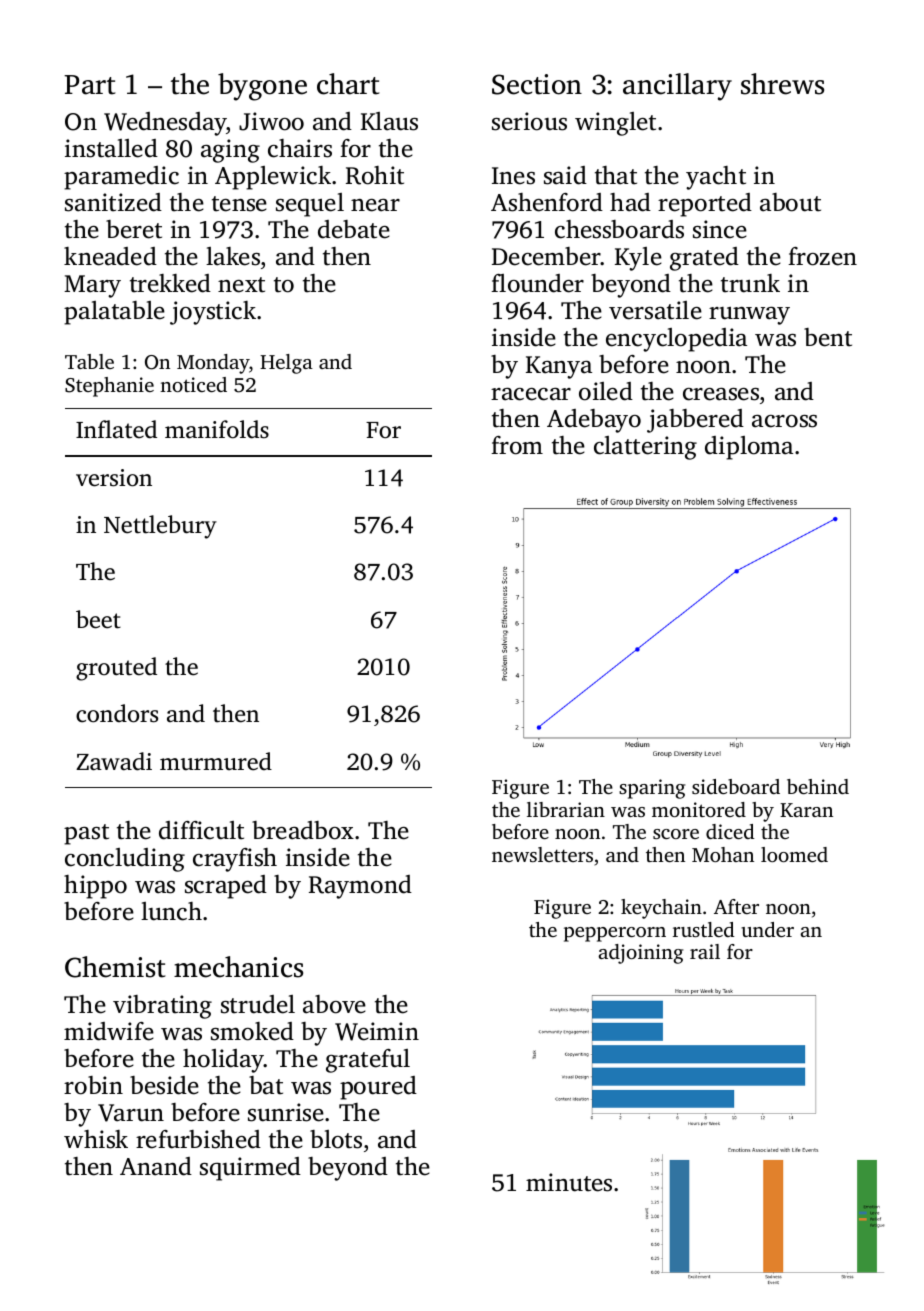  What do you see at coordinates (164, 1085) in the screenshot?
I see `beside` at bounding box center [164, 1085].
